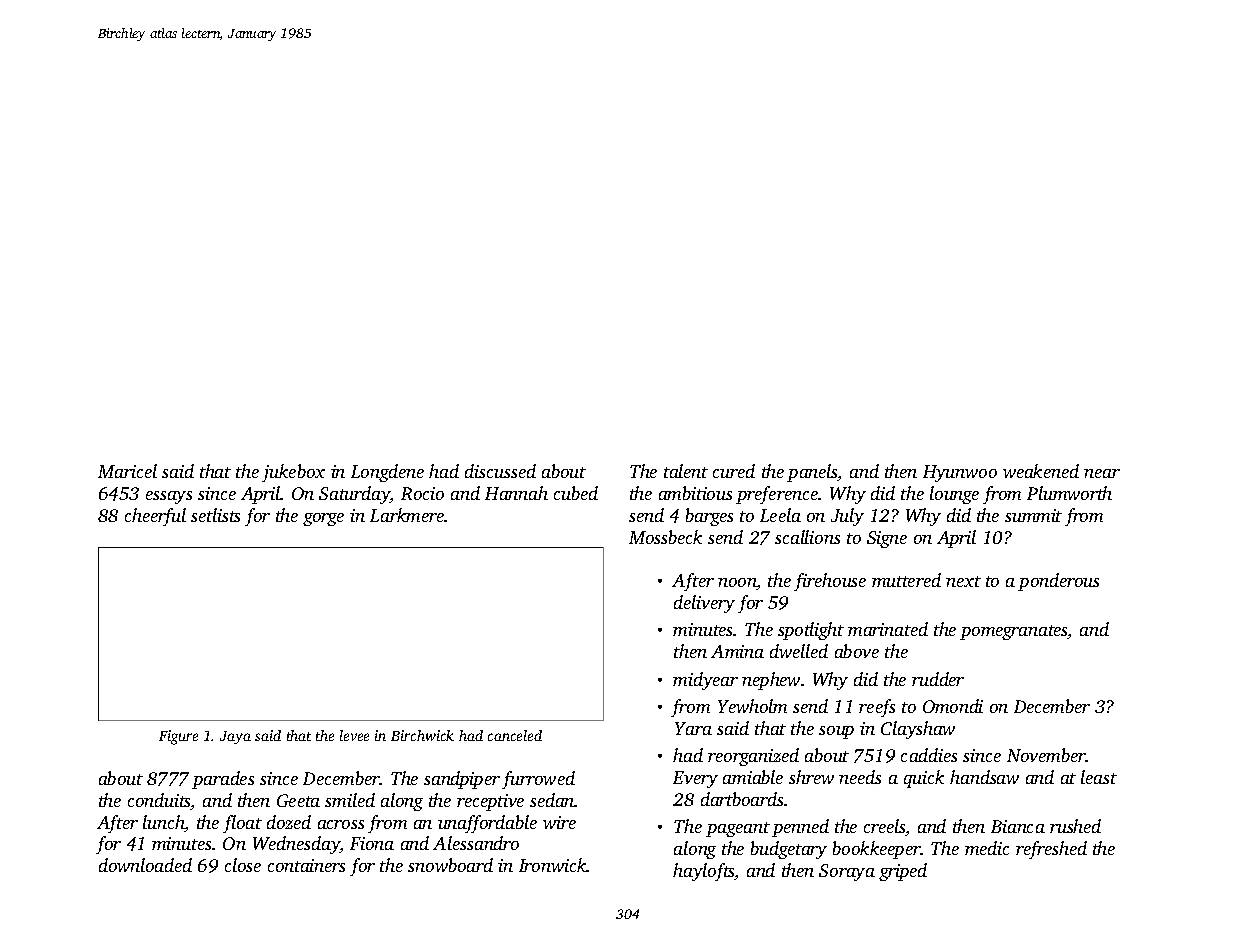  What do you see at coordinates (293, 473) in the screenshot?
I see `jukebox` at bounding box center [293, 473].
